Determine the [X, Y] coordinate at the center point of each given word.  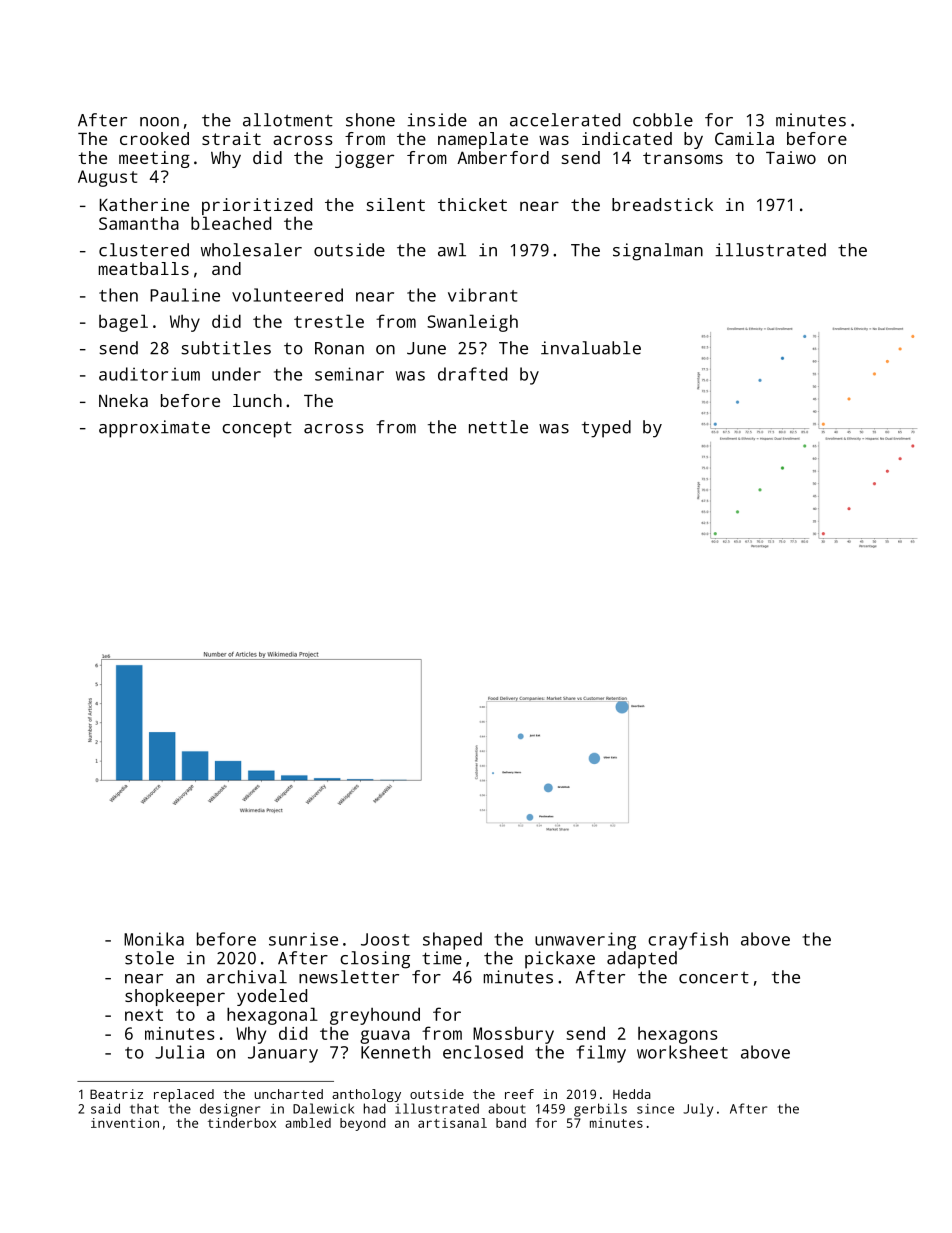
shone [370, 120]
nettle [498, 427]
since [655, 1109]
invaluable [591, 348]
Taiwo [791, 157]
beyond [363, 1124]
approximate [154, 429]
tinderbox [242, 1123]
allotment [288, 120]
